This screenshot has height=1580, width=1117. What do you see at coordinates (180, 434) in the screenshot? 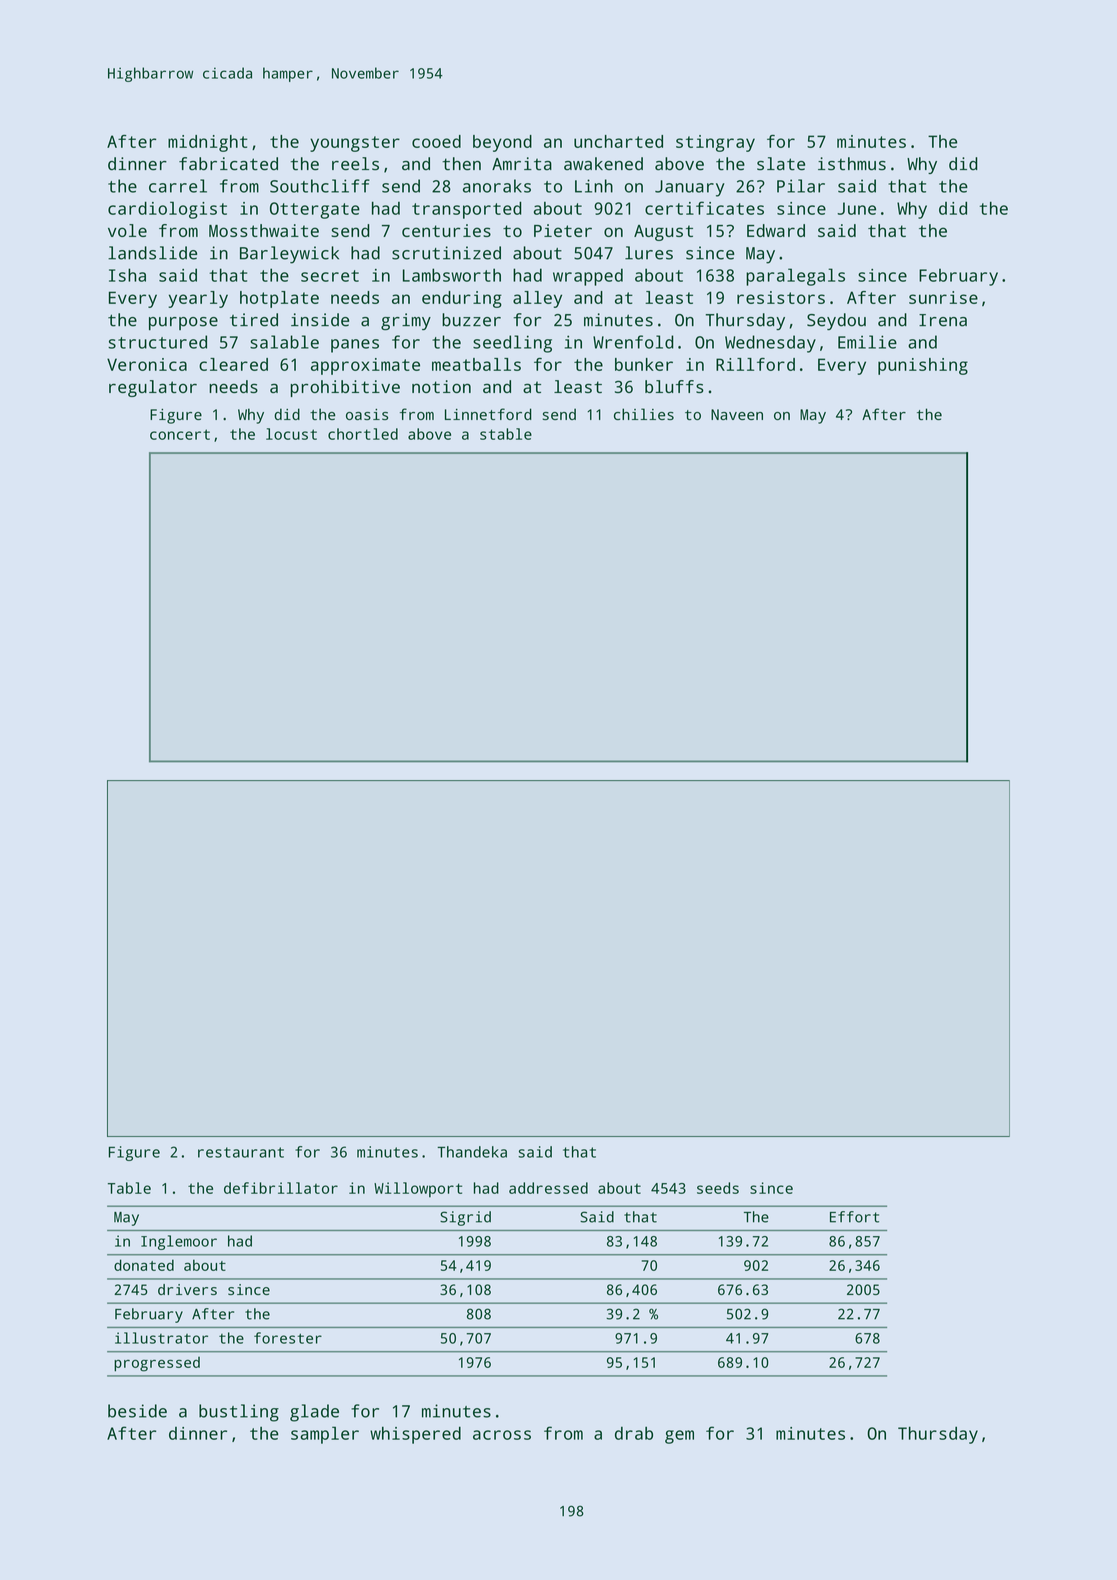
I see `concert` at bounding box center [180, 434].
